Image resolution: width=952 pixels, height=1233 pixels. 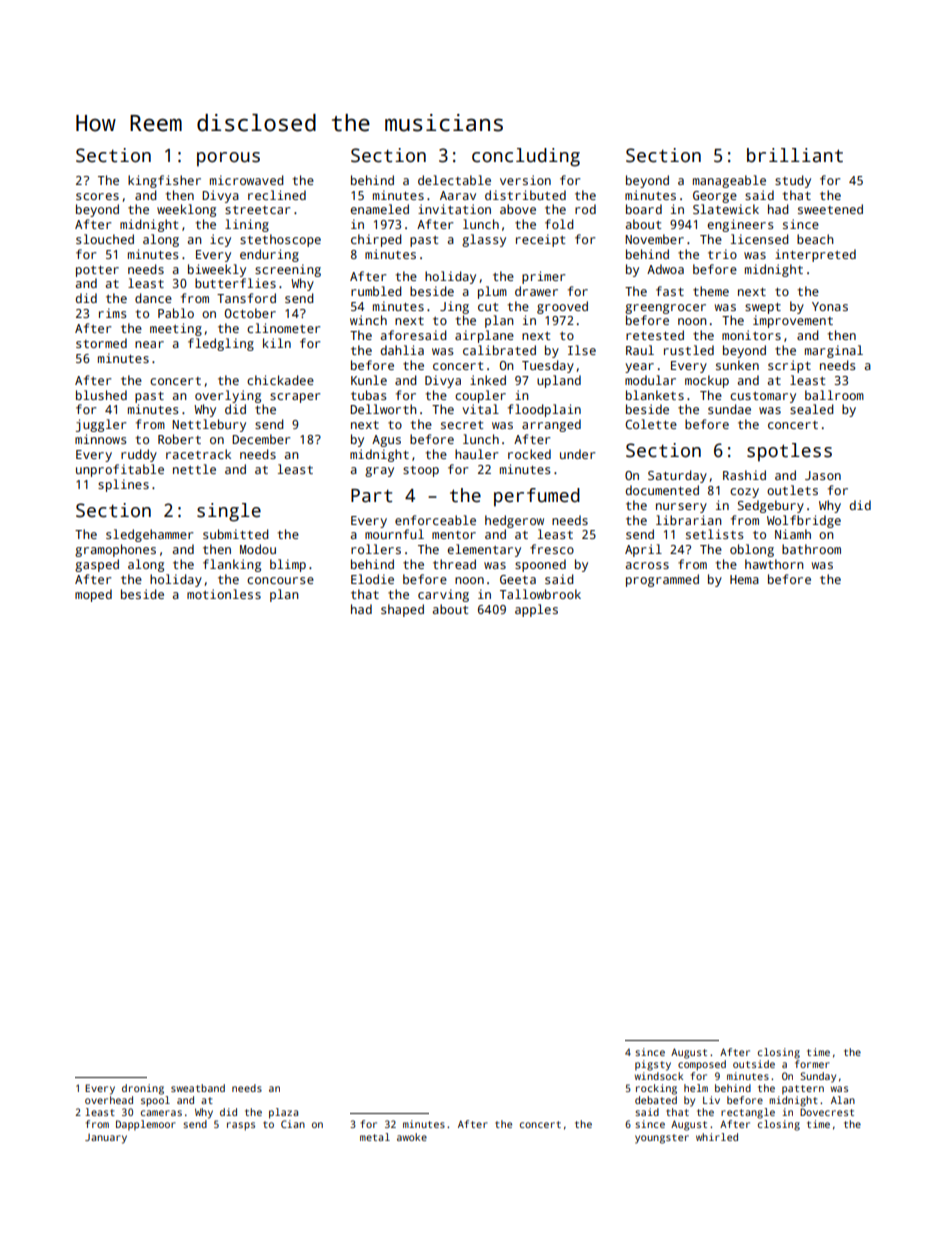 I want to click on brilliant, so click(x=795, y=155).
